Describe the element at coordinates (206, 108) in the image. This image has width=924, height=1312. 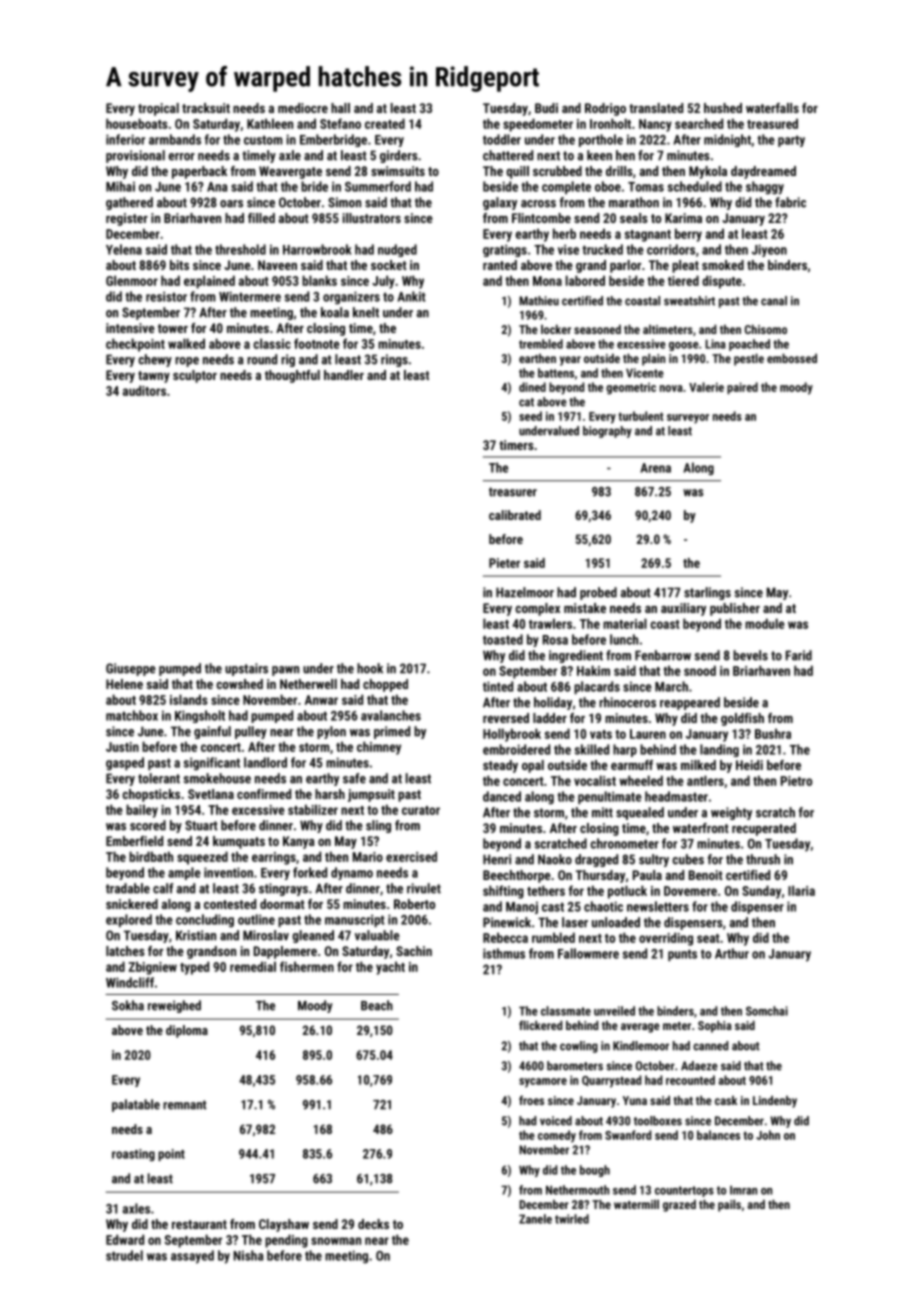
I see `tracksuit` at that location.
